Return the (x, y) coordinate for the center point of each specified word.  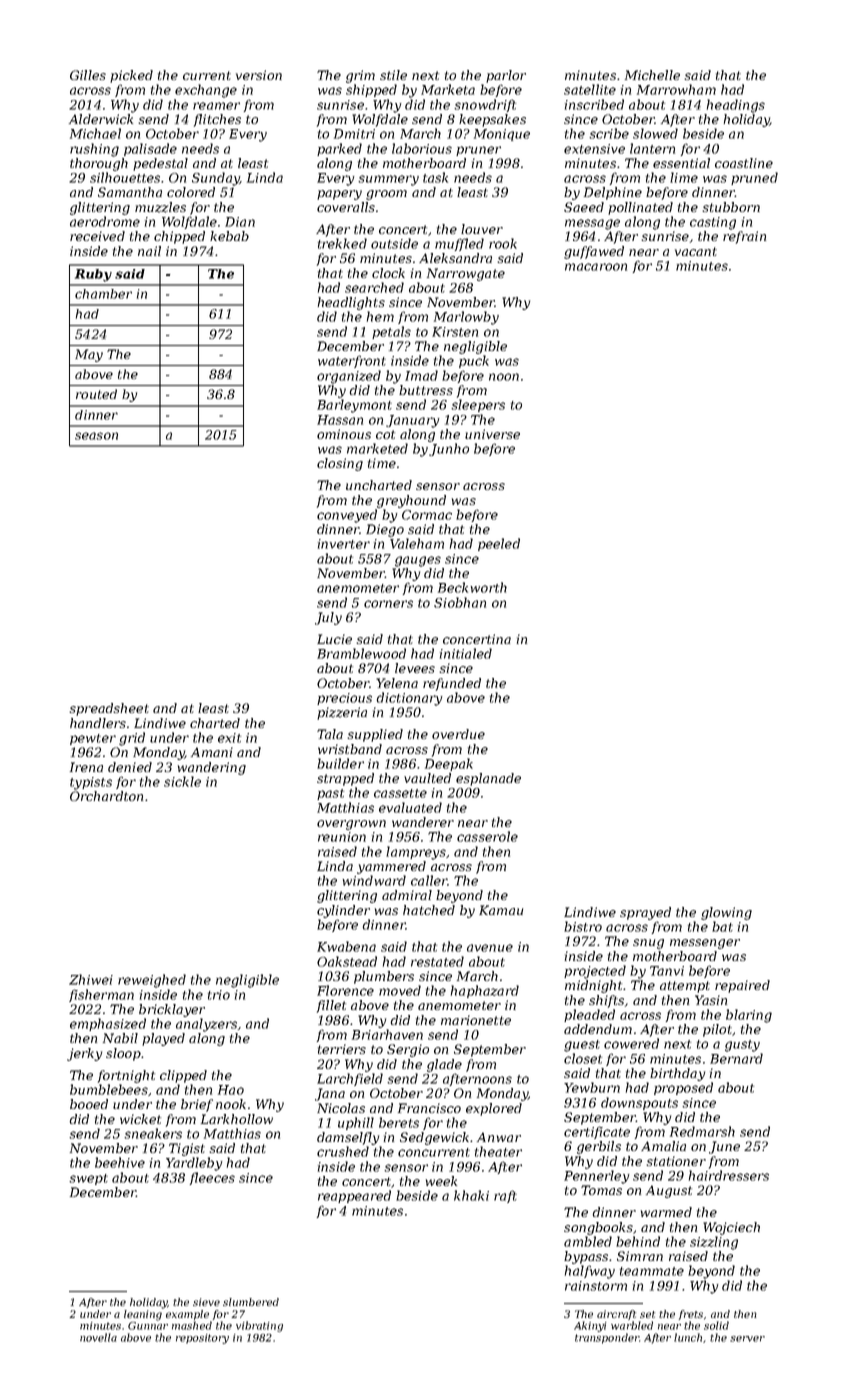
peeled (499, 544)
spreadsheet (109, 709)
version (259, 75)
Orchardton (106, 796)
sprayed (645, 913)
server (747, 1339)
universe (492, 434)
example (187, 1315)
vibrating (259, 1326)
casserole (487, 836)
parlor (506, 76)
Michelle (652, 75)
